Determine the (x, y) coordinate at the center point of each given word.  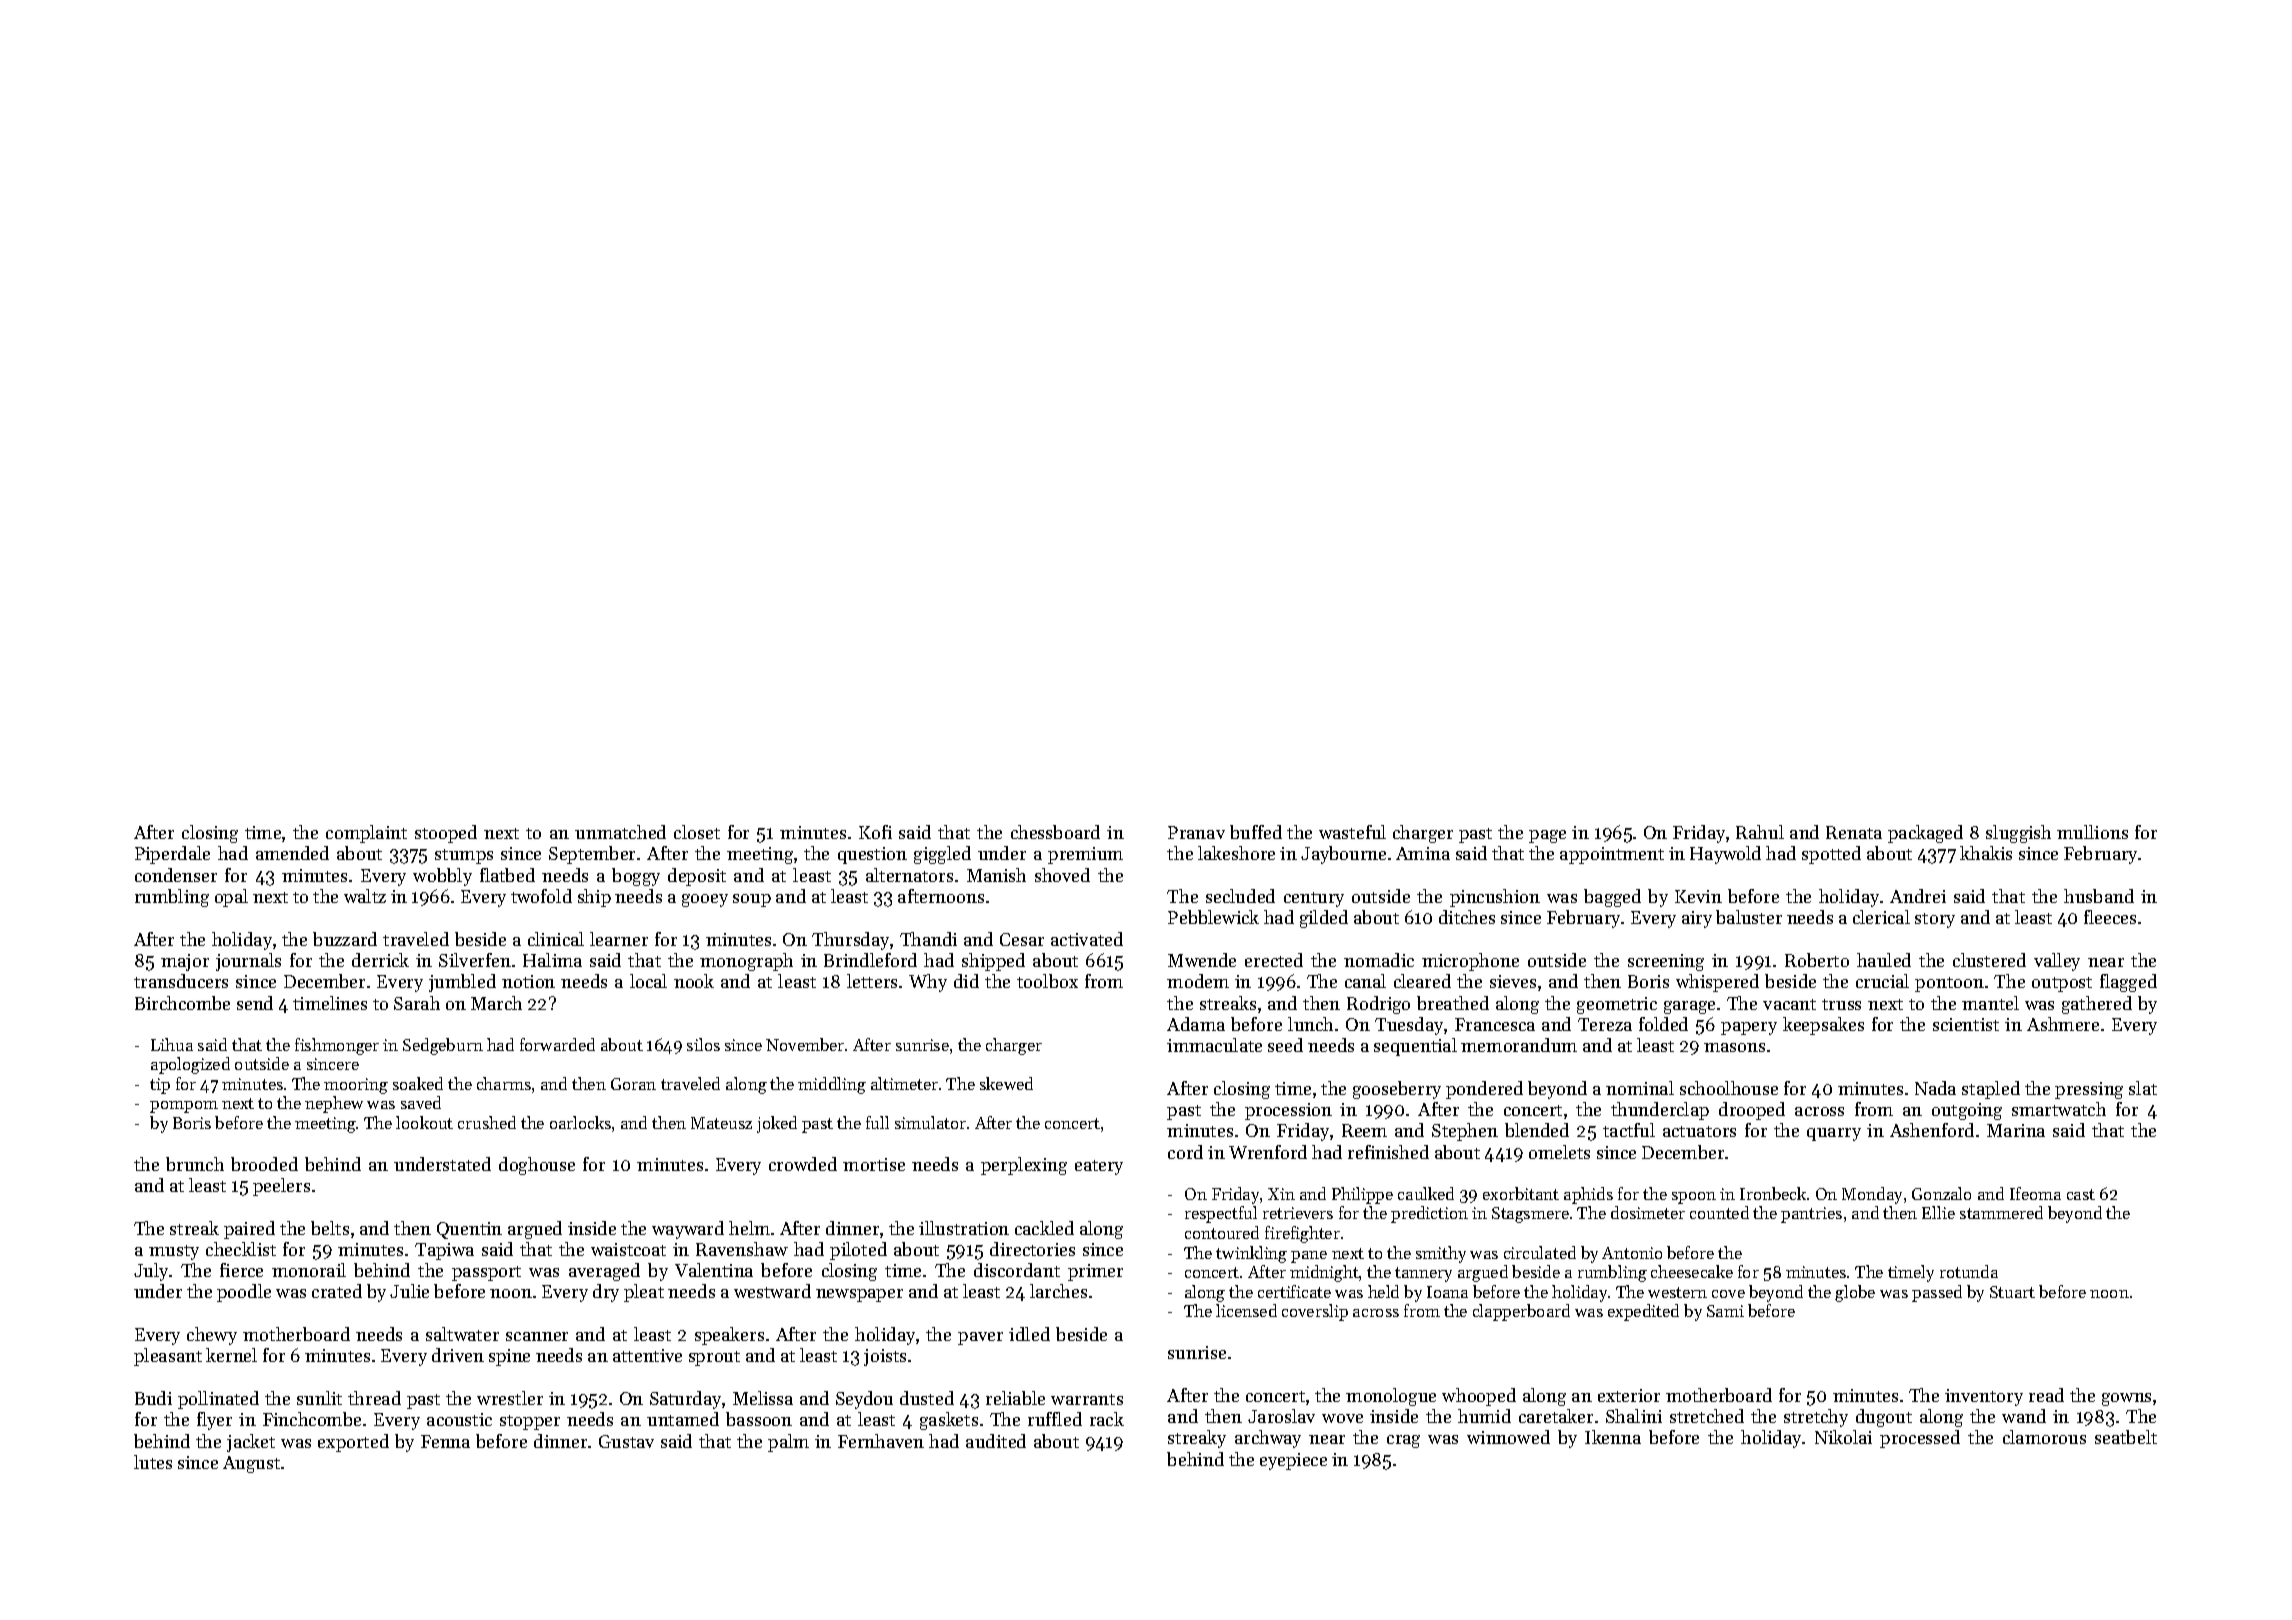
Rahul (1760, 832)
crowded (803, 1164)
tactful (1629, 1130)
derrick (380, 960)
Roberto (1817, 960)
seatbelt (2126, 1437)
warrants (1087, 1399)
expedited (1643, 1312)
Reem (1364, 1130)
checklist (241, 1249)
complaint (366, 834)
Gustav (626, 1441)
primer (1095, 1272)
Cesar (1022, 939)
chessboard (1055, 832)
